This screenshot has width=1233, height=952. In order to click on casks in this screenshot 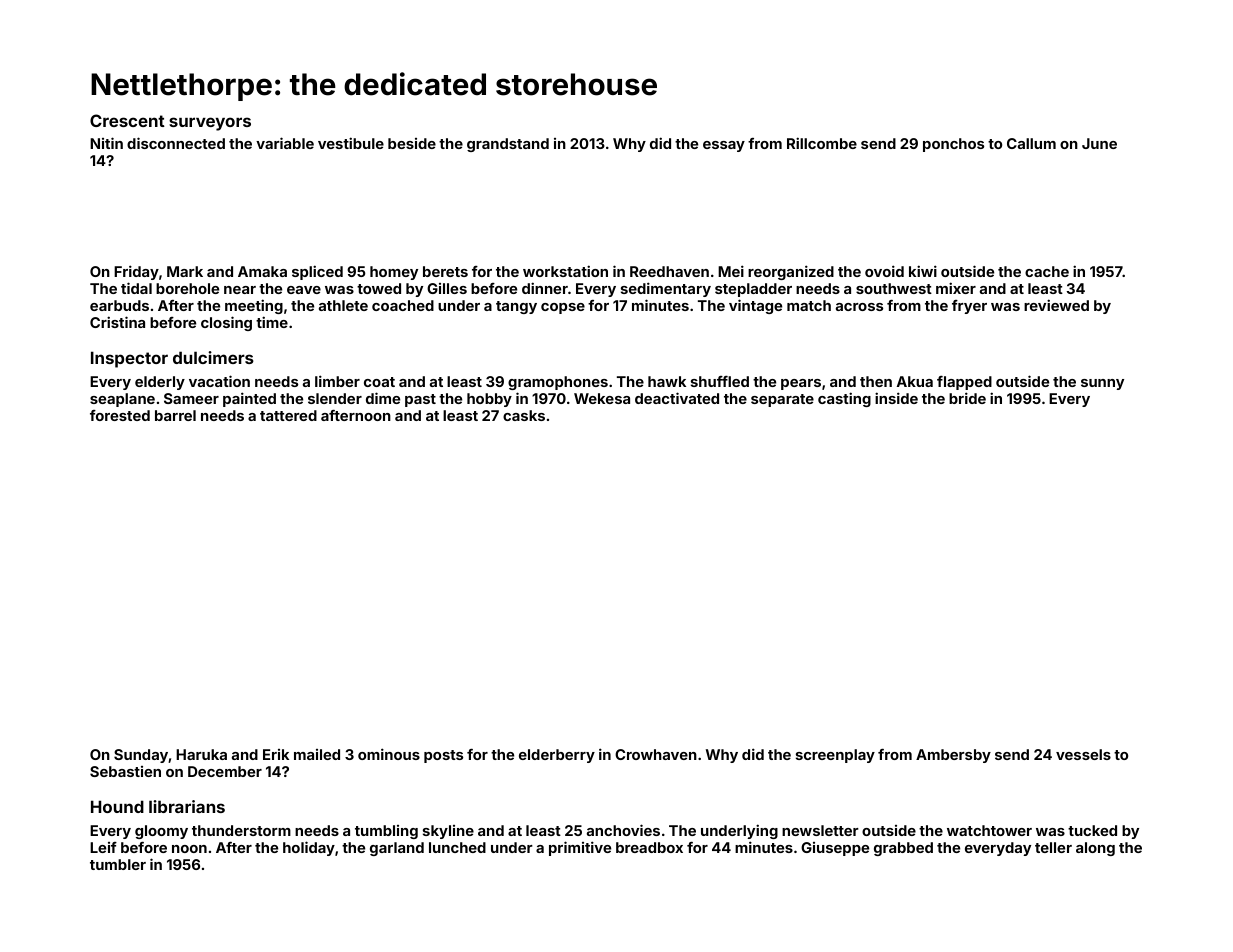, I will do `click(524, 415)`.
